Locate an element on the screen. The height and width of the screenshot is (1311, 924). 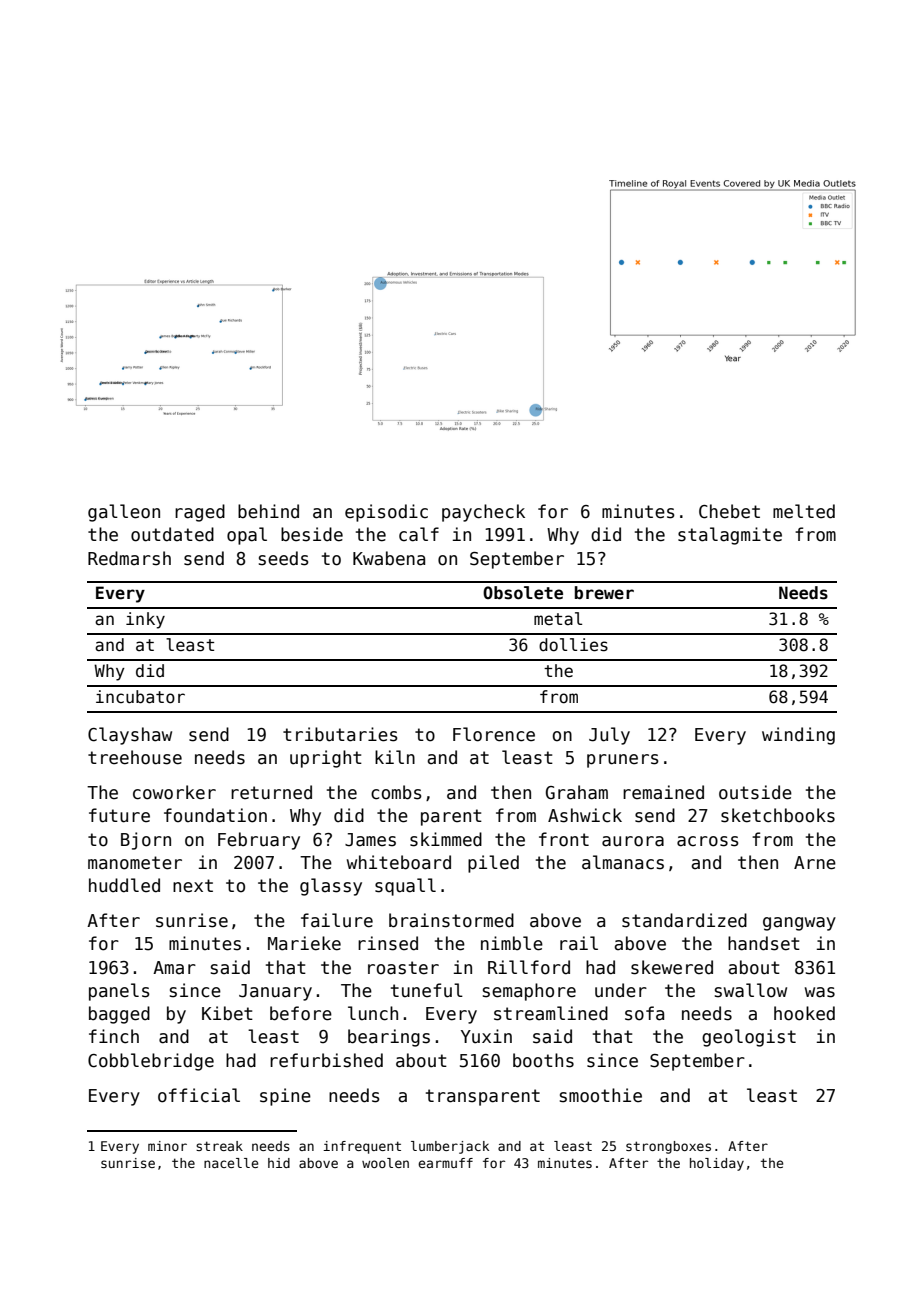
stalagmite is located at coordinates (730, 536).
